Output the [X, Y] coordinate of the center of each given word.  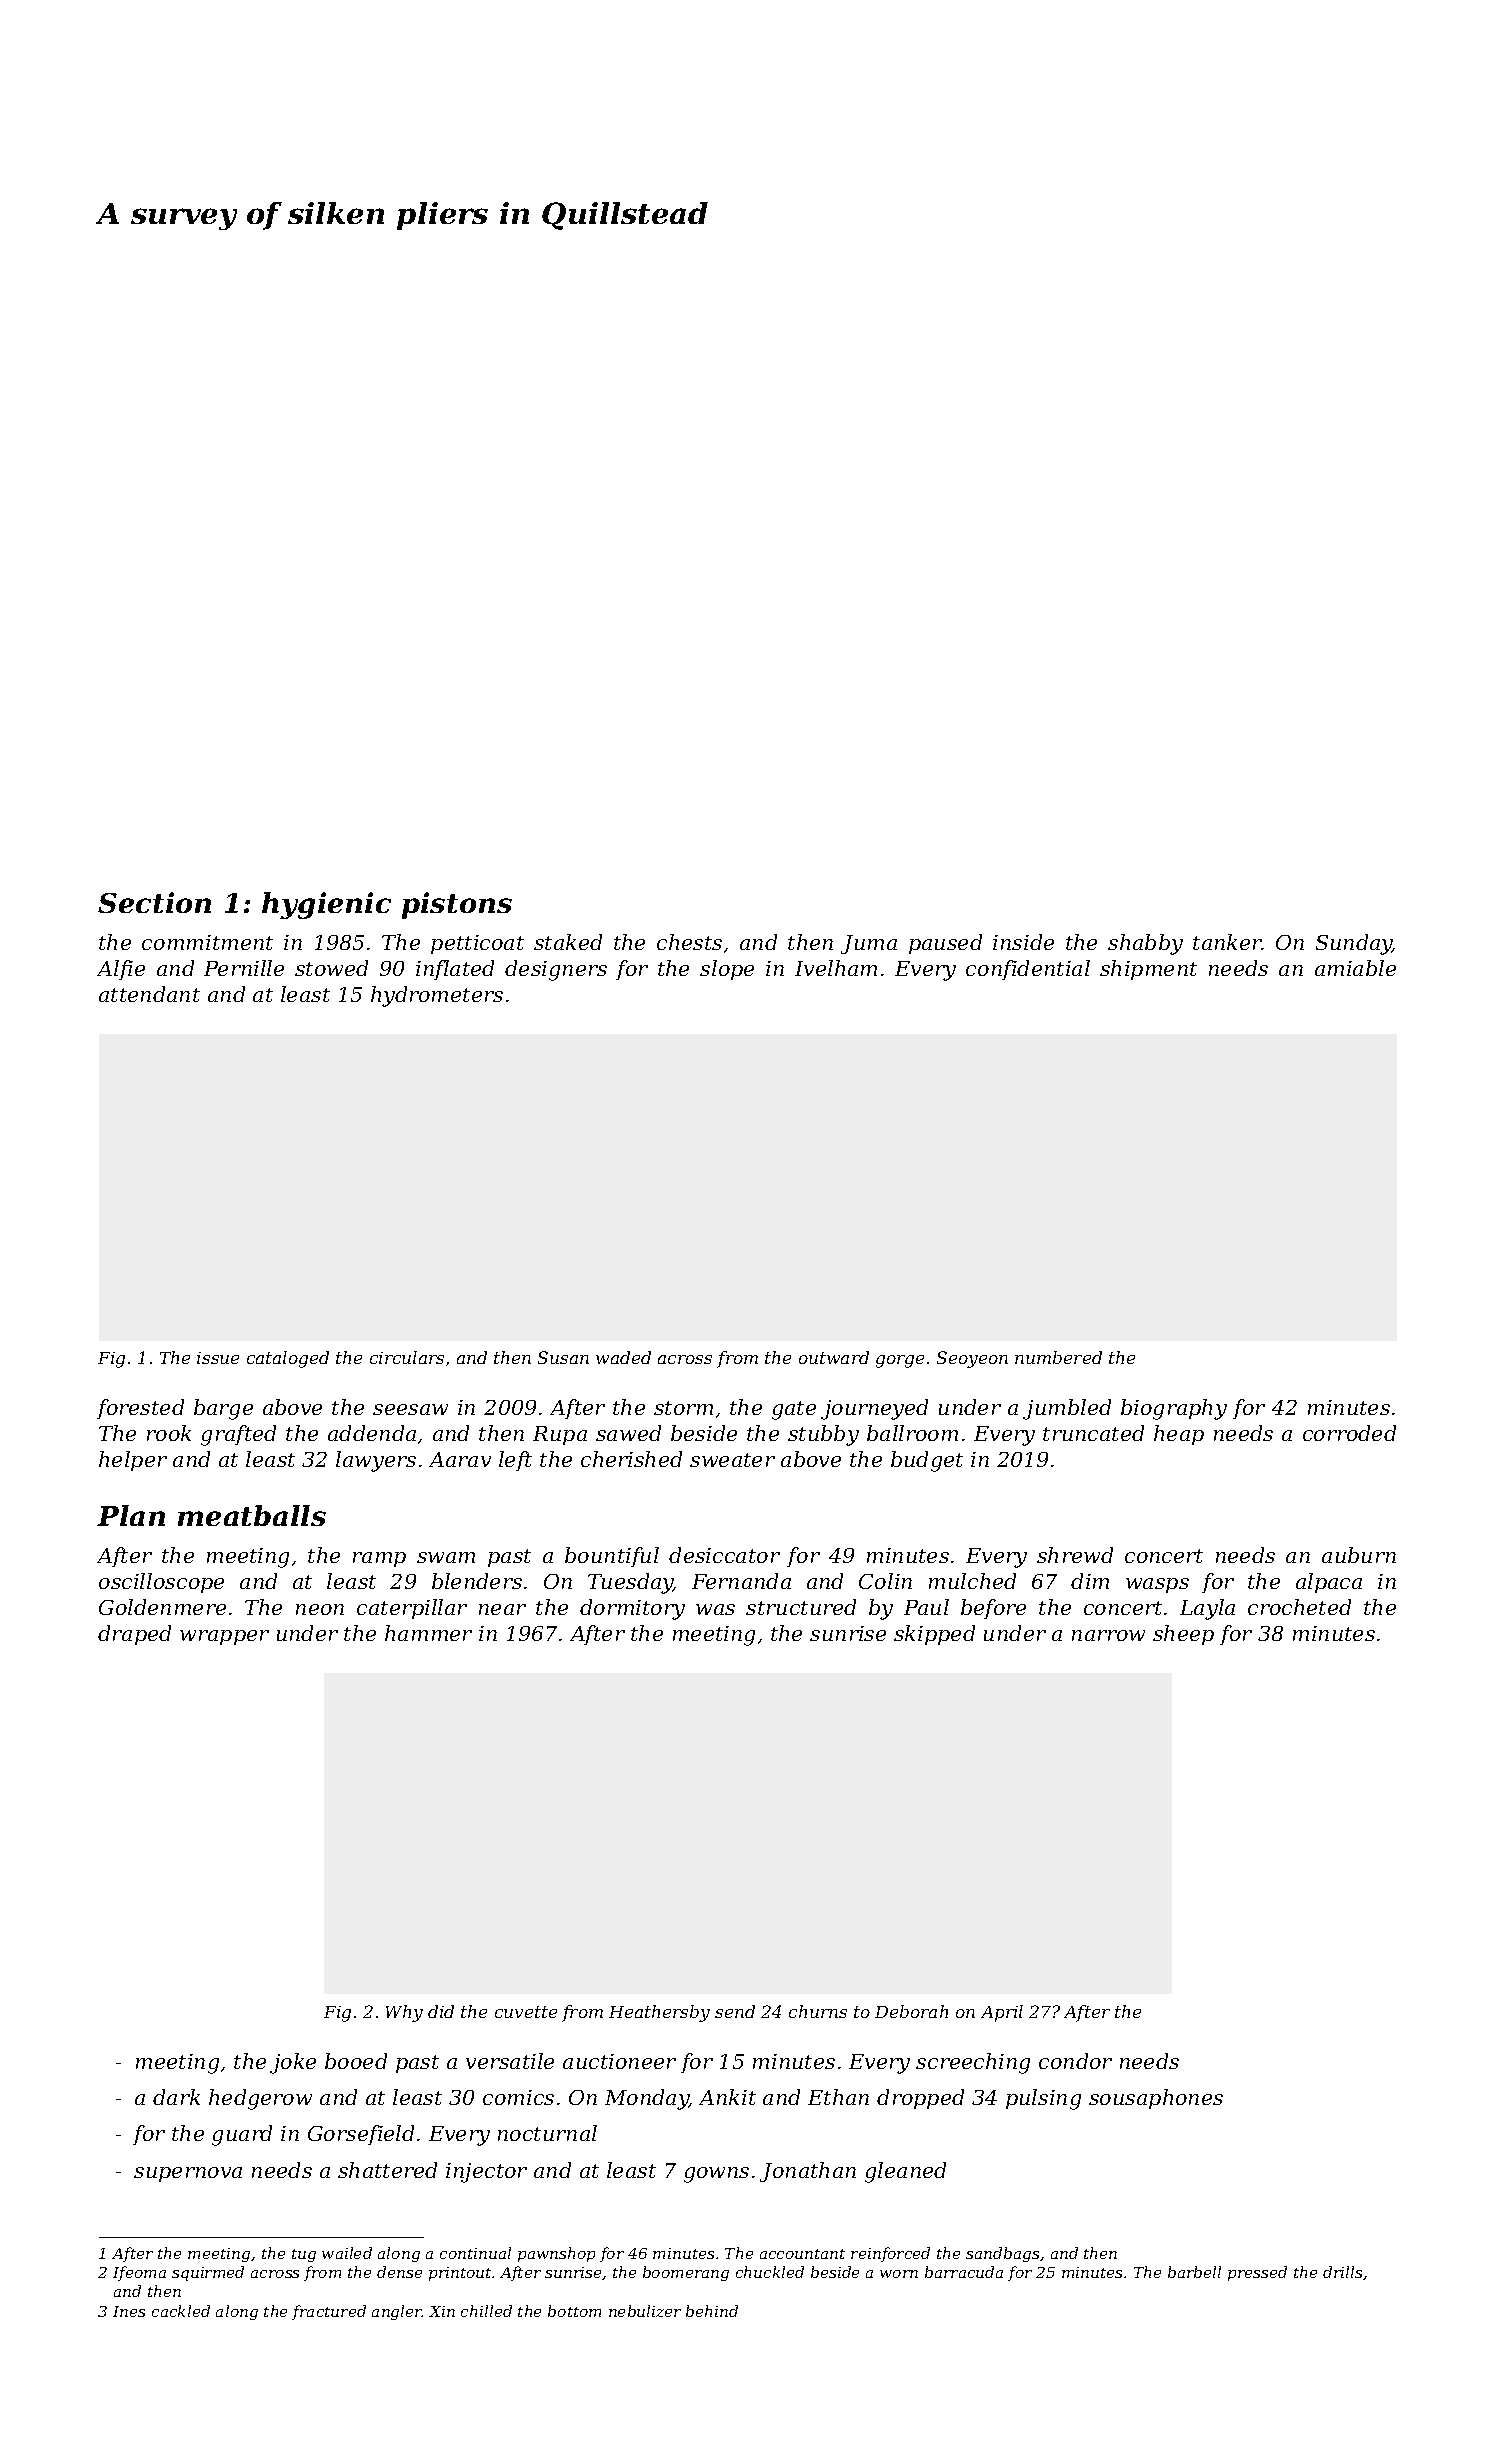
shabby [1145, 944]
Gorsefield [361, 2135]
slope [727, 970]
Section [154, 902]
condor [1075, 2061]
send [735, 2011]
